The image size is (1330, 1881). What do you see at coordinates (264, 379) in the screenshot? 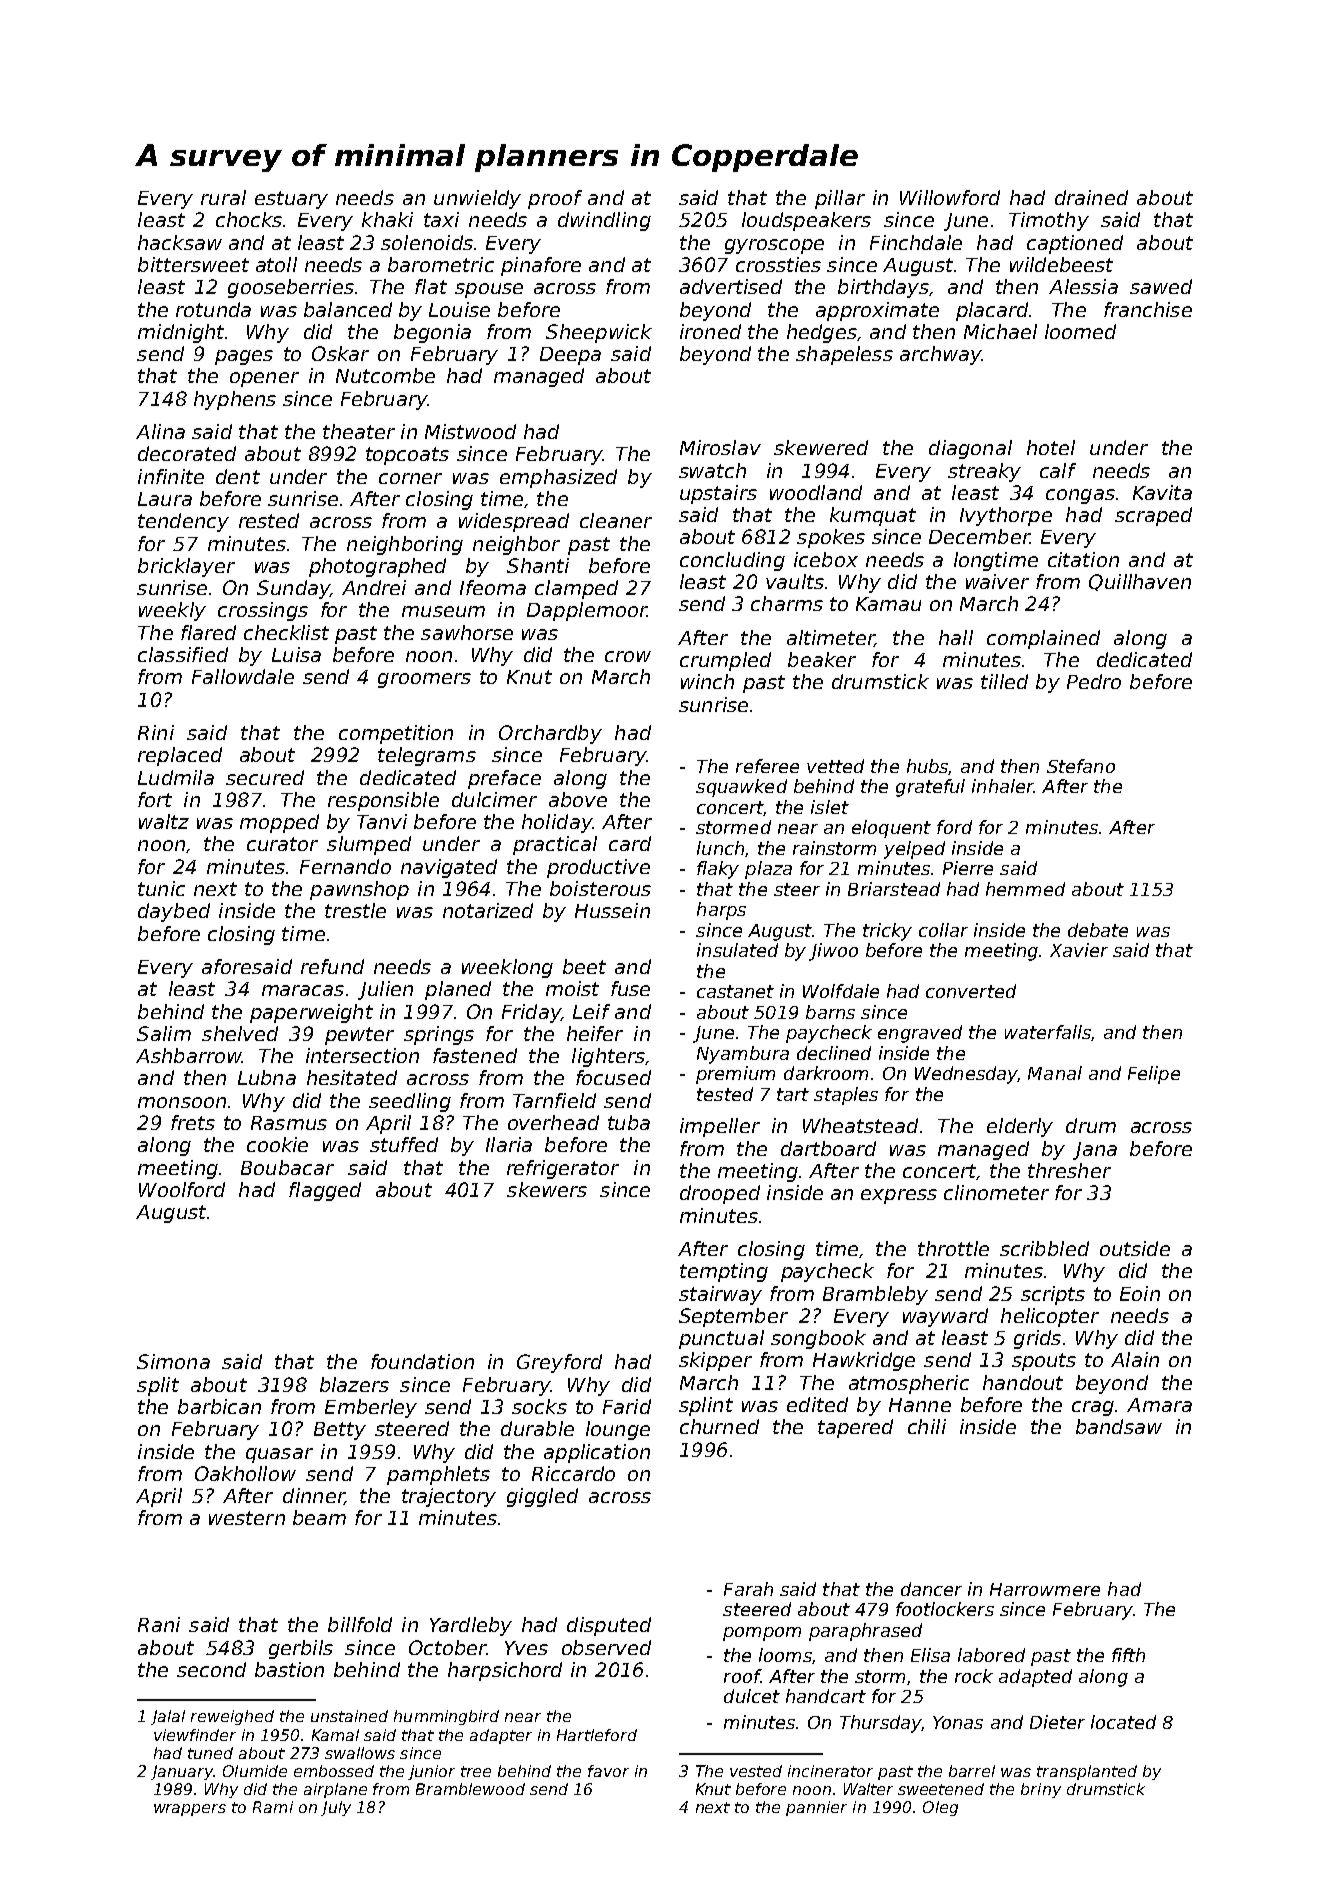
I see `opener` at bounding box center [264, 379].
